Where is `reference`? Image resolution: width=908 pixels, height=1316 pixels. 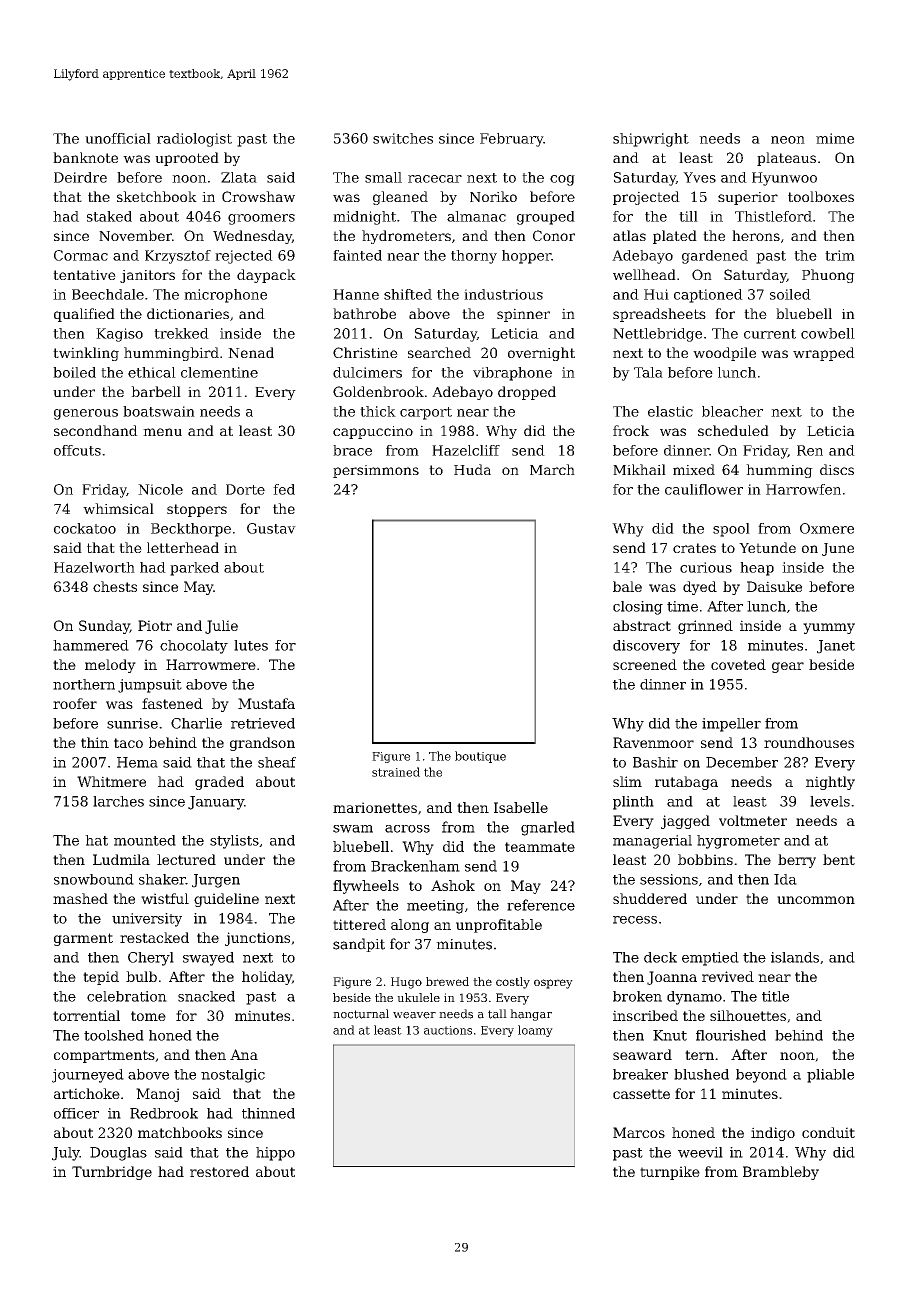
reference is located at coordinates (541, 905).
